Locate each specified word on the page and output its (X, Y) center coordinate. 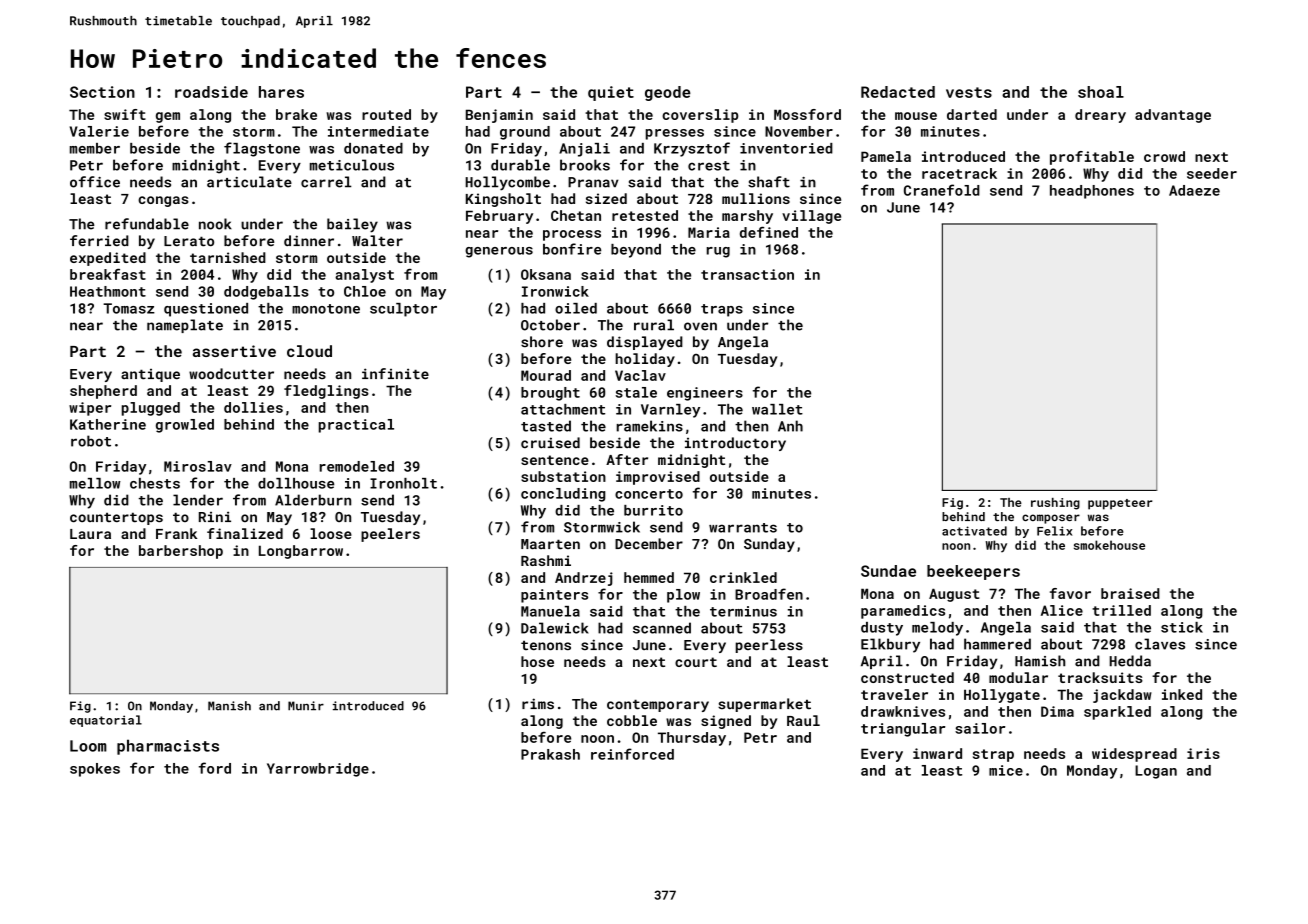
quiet (611, 93)
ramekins (650, 426)
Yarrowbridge (318, 770)
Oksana (546, 274)
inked (1182, 694)
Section (102, 92)
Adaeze (1194, 190)
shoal (1101, 92)
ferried (99, 240)
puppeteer (1120, 504)
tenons (546, 645)
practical (356, 426)
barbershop (181, 552)
